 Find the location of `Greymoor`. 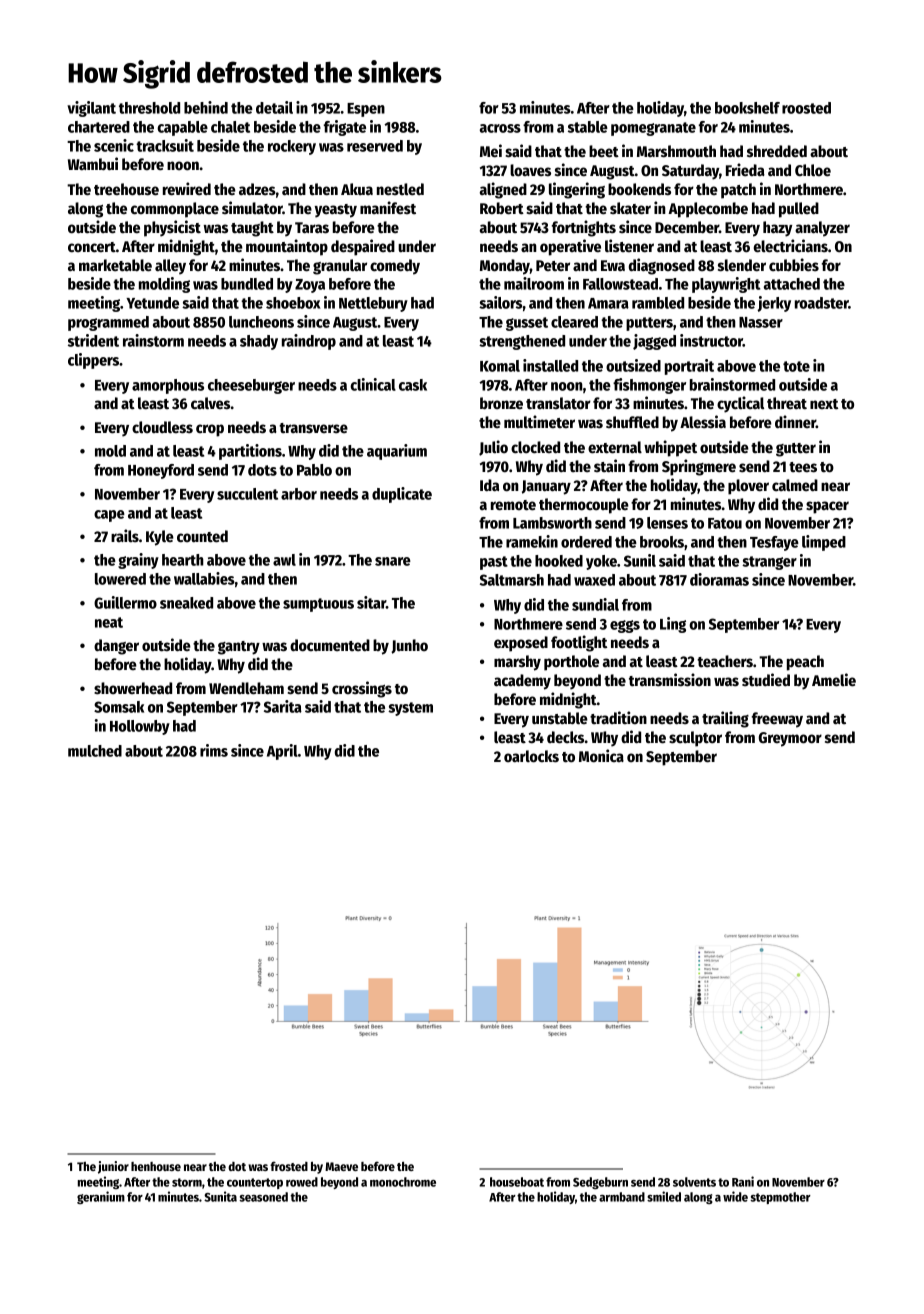

Greymoor is located at coordinates (790, 739).
